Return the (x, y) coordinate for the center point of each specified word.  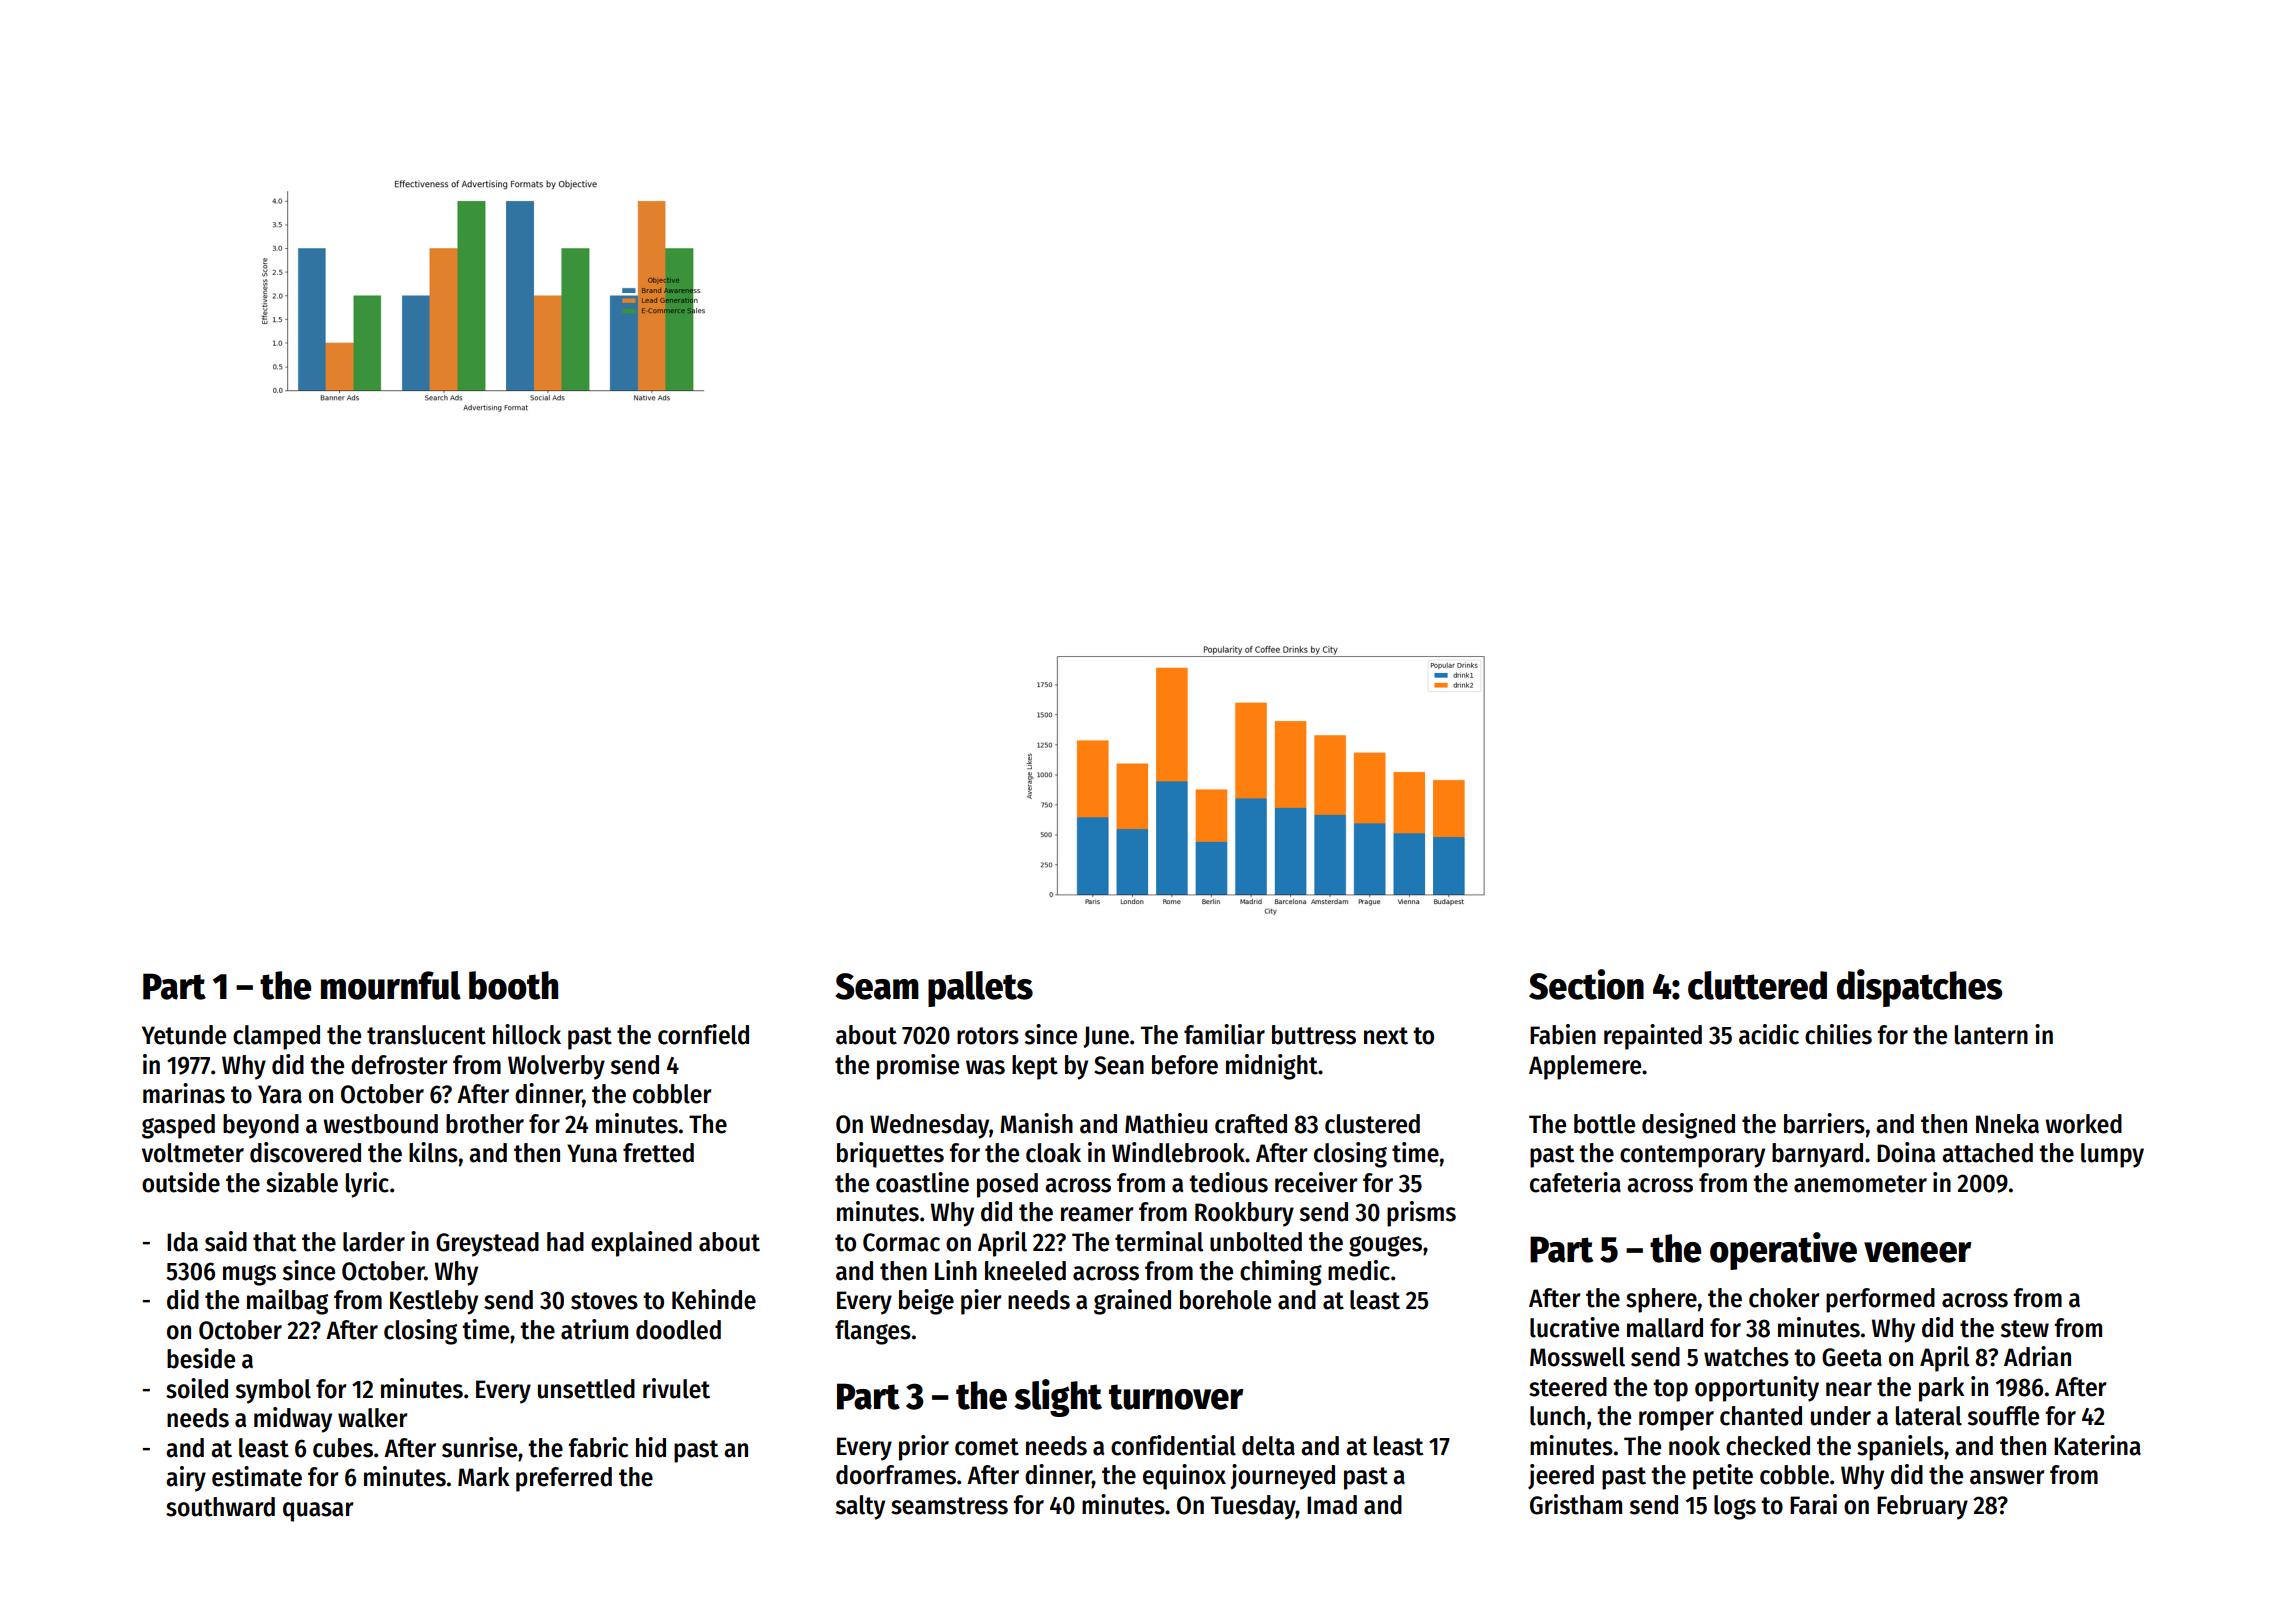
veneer (1917, 1252)
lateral (1929, 1416)
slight (1058, 1398)
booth (513, 985)
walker (373, 1418)
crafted (1251, 1124)
